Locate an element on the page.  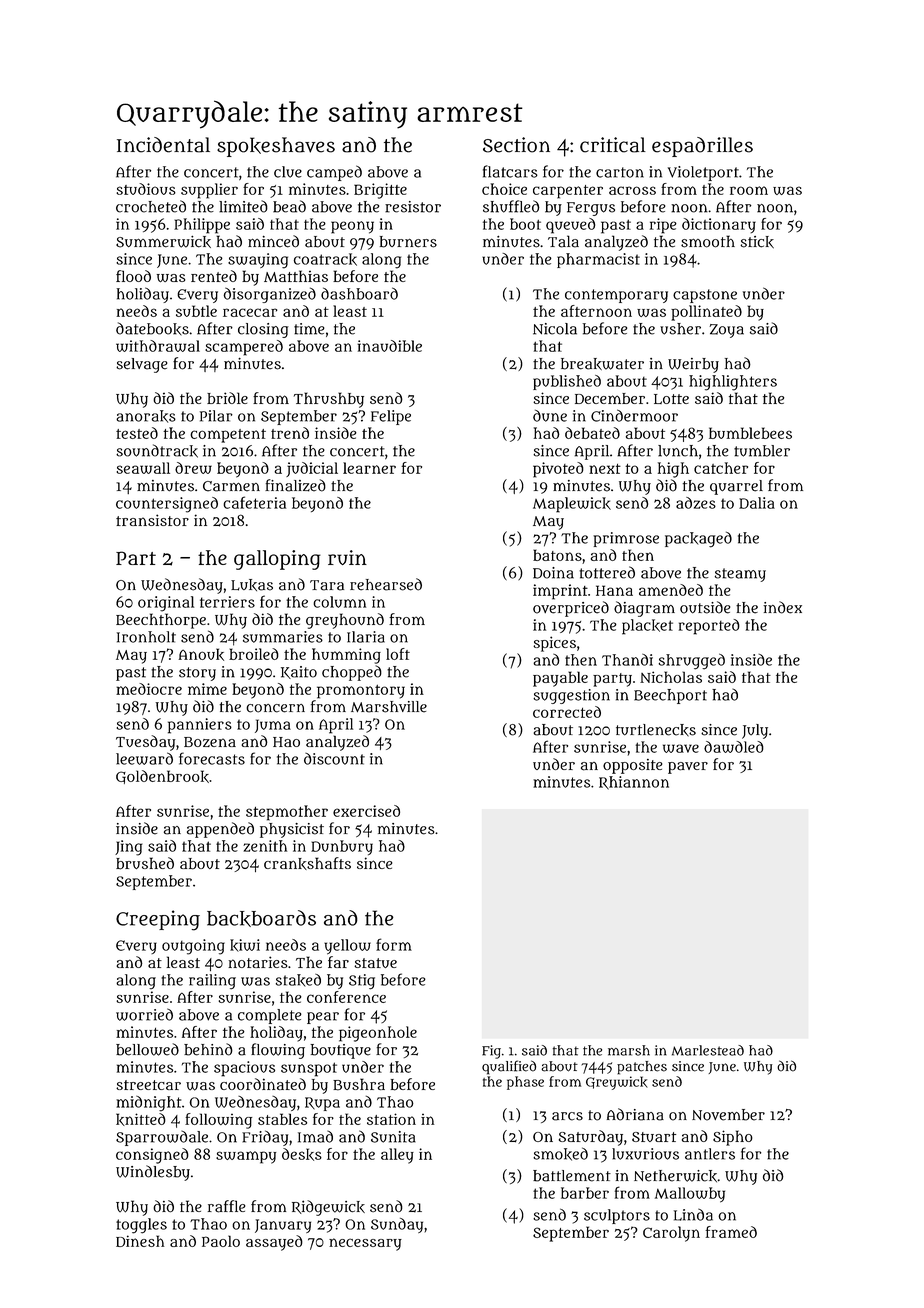
withdrawal is located at coordinates (158, 346).
